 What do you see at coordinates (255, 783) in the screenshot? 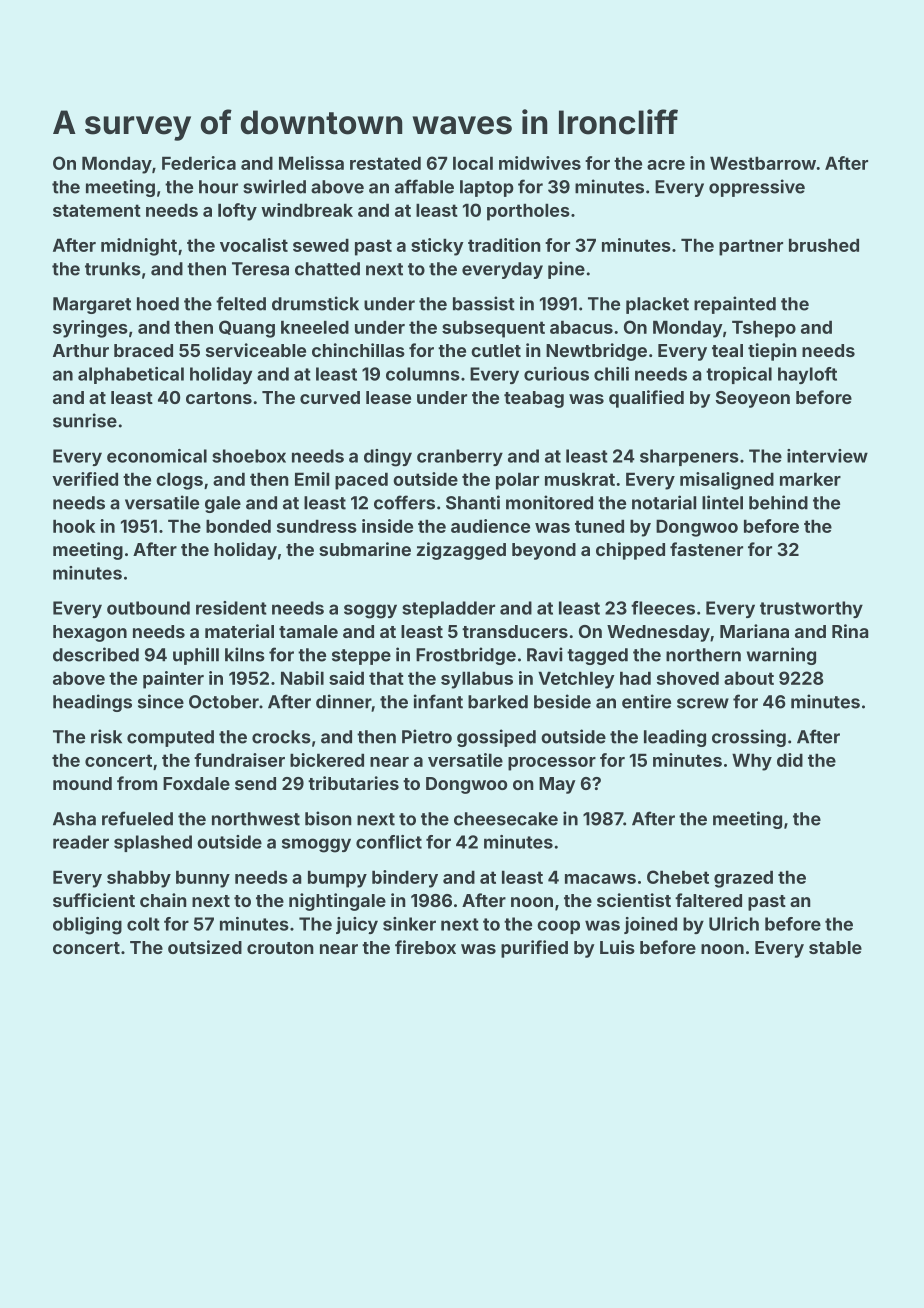
I see `send` at bounding box center [255, 783].
